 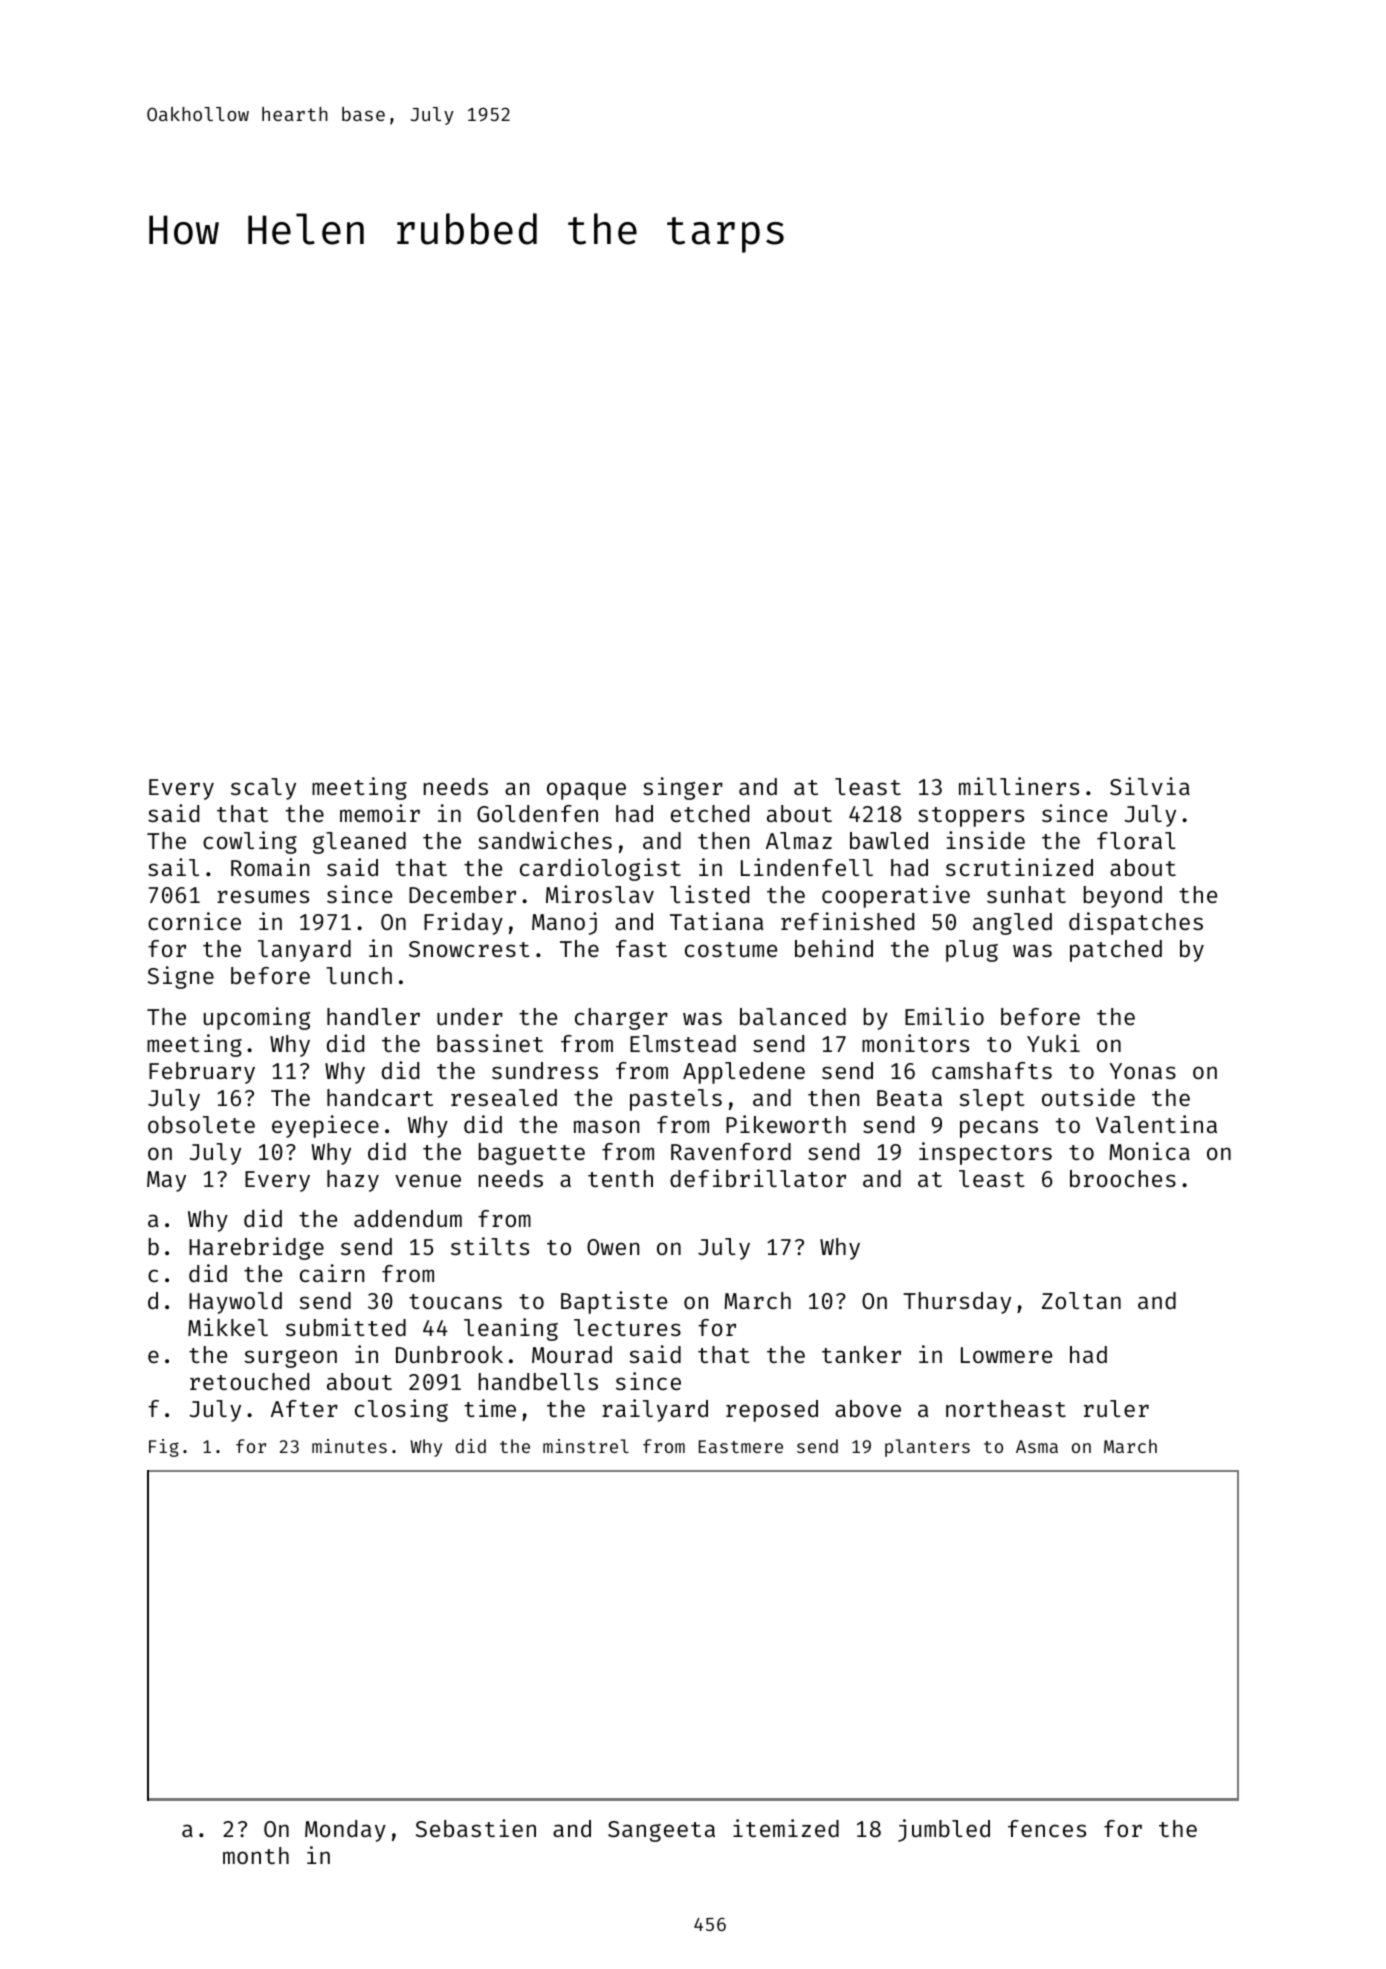 I want to click on refinished, so click(x=847, y=921).
